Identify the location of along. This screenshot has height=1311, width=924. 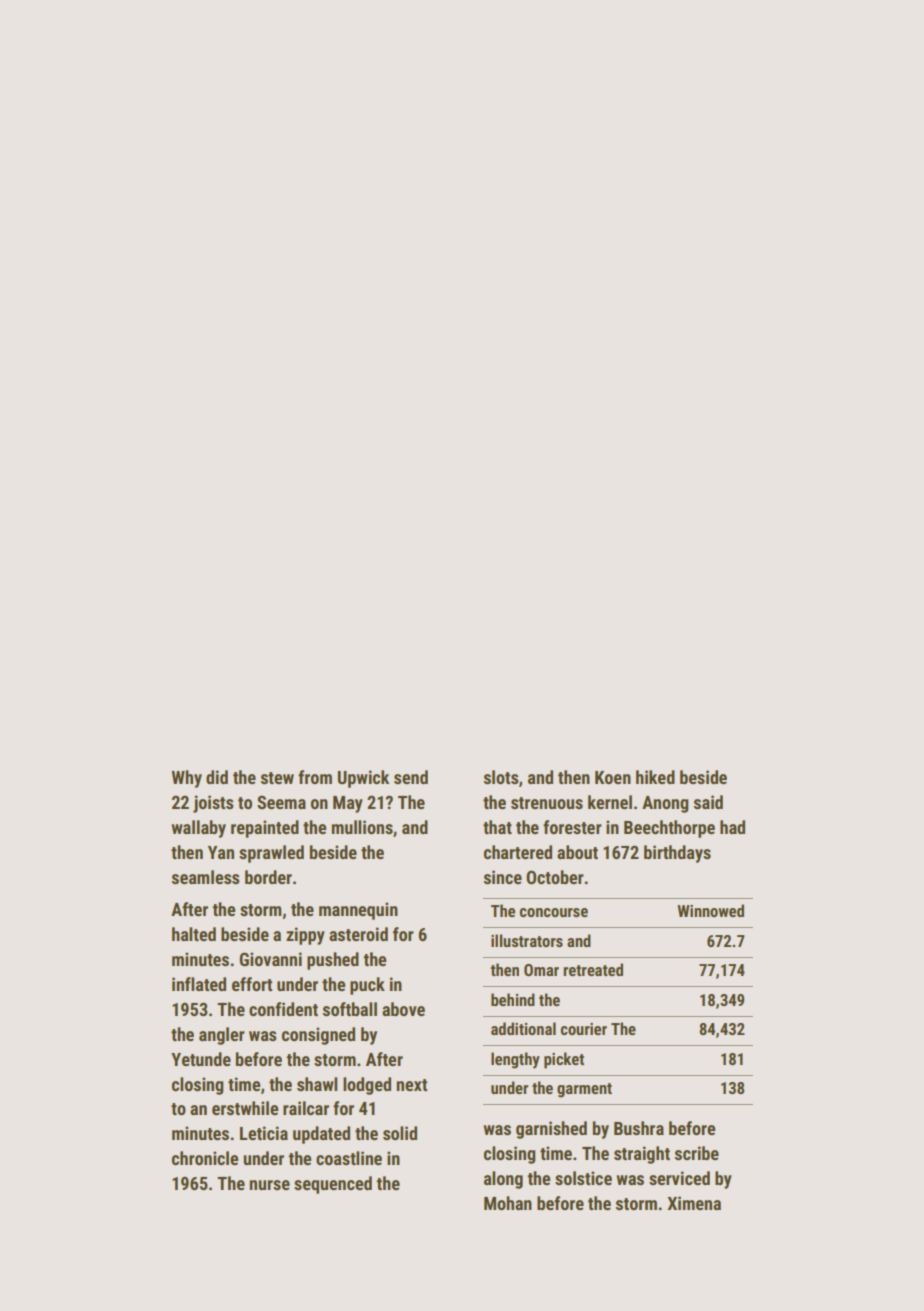
(503, 1180).
